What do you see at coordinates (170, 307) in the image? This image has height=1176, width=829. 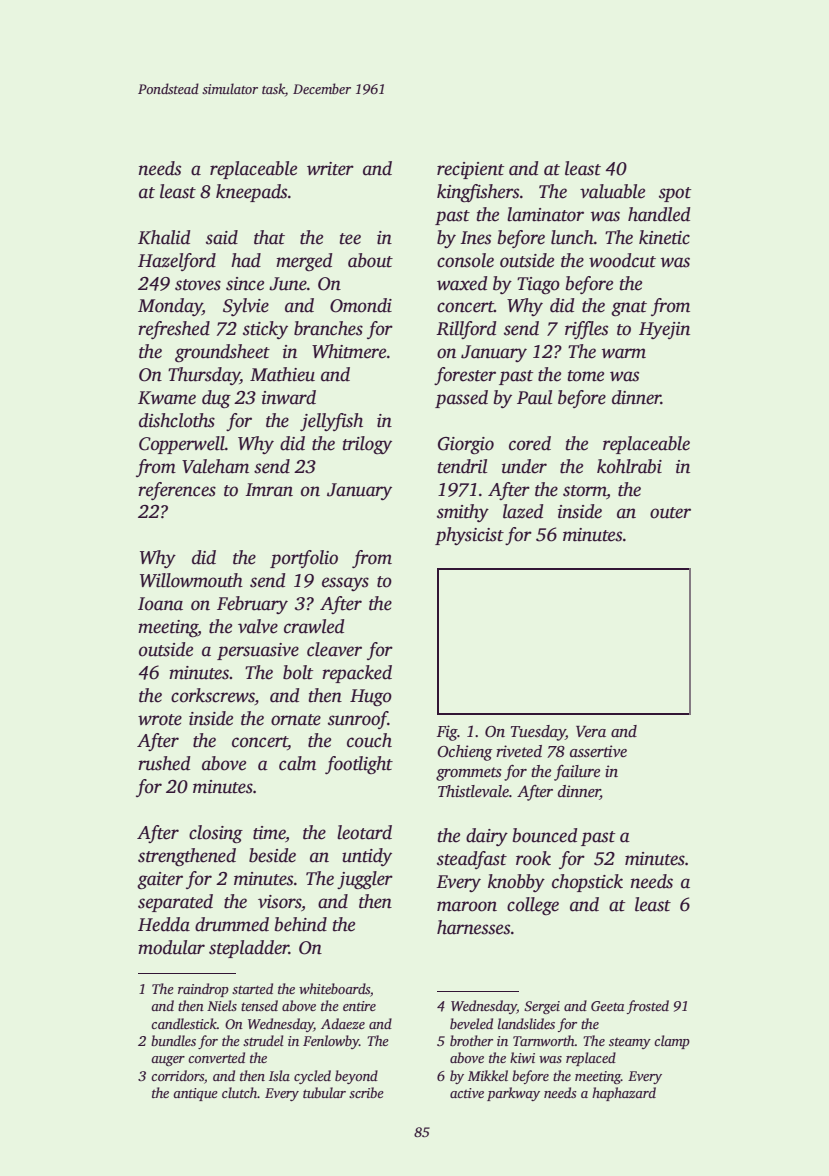 I see `Monday` at bounding box center [170, 307].
